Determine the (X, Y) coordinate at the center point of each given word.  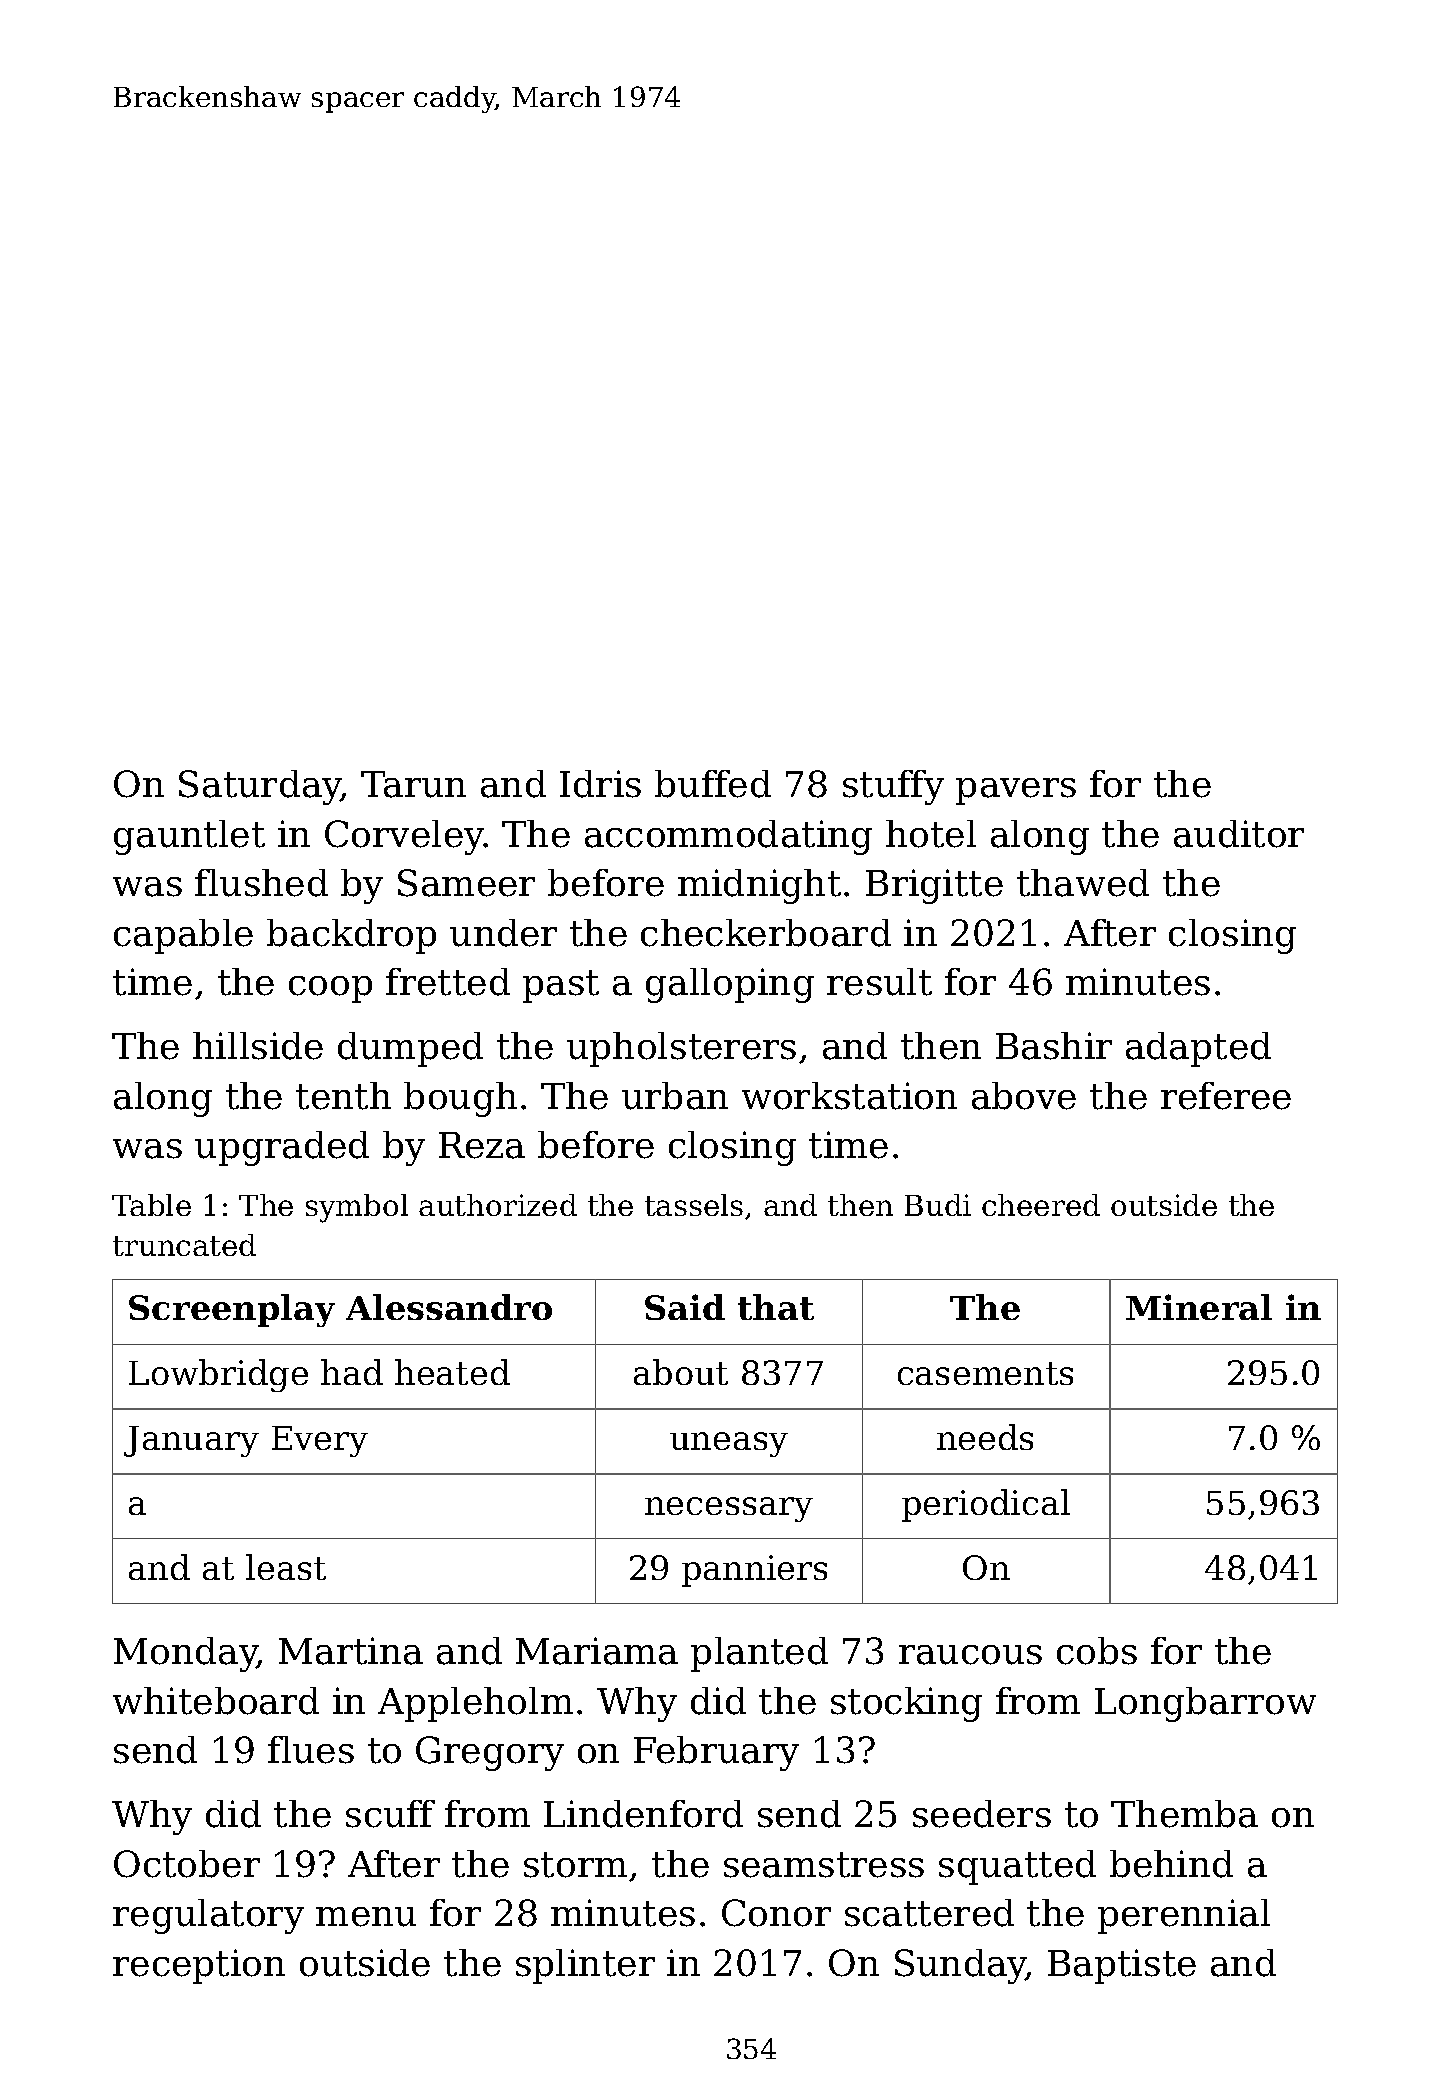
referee (1226, 1096)
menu (366, 1917)
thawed (1083, 883)
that (776, 1307)
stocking (906, 1704)
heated (452, 1372)
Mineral (1199, 1307)
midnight (759, 886)
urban (675, 1096)
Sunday (960, 1966)
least (286, 1567)
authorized (498, 1205)
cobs (1097, 1651)
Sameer (466, 883)
